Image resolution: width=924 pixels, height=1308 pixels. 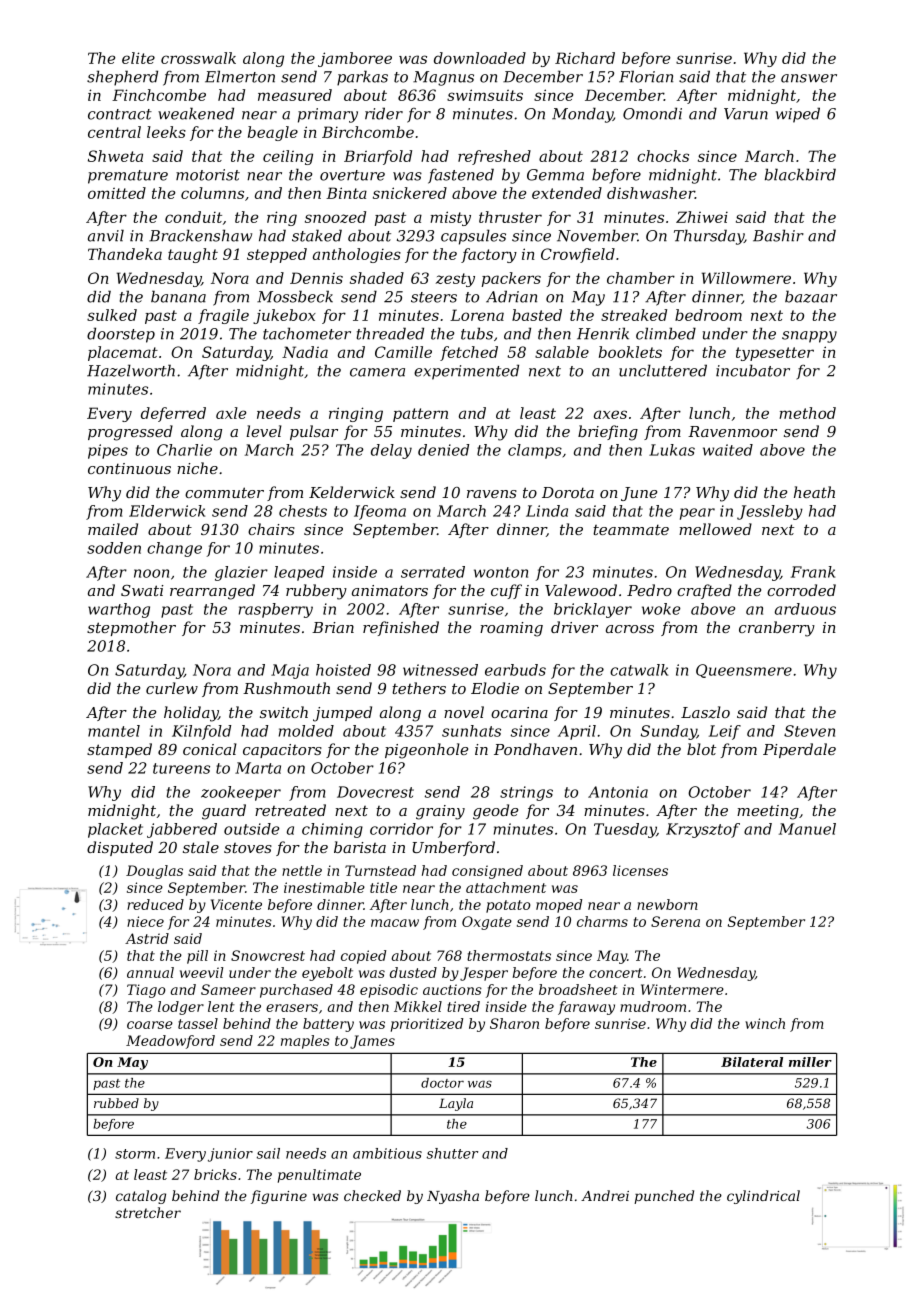 What do you see at coordinates (453, 1197) in the screenshot?
I see `Nyasha` at bounding box center [453, 1197].
